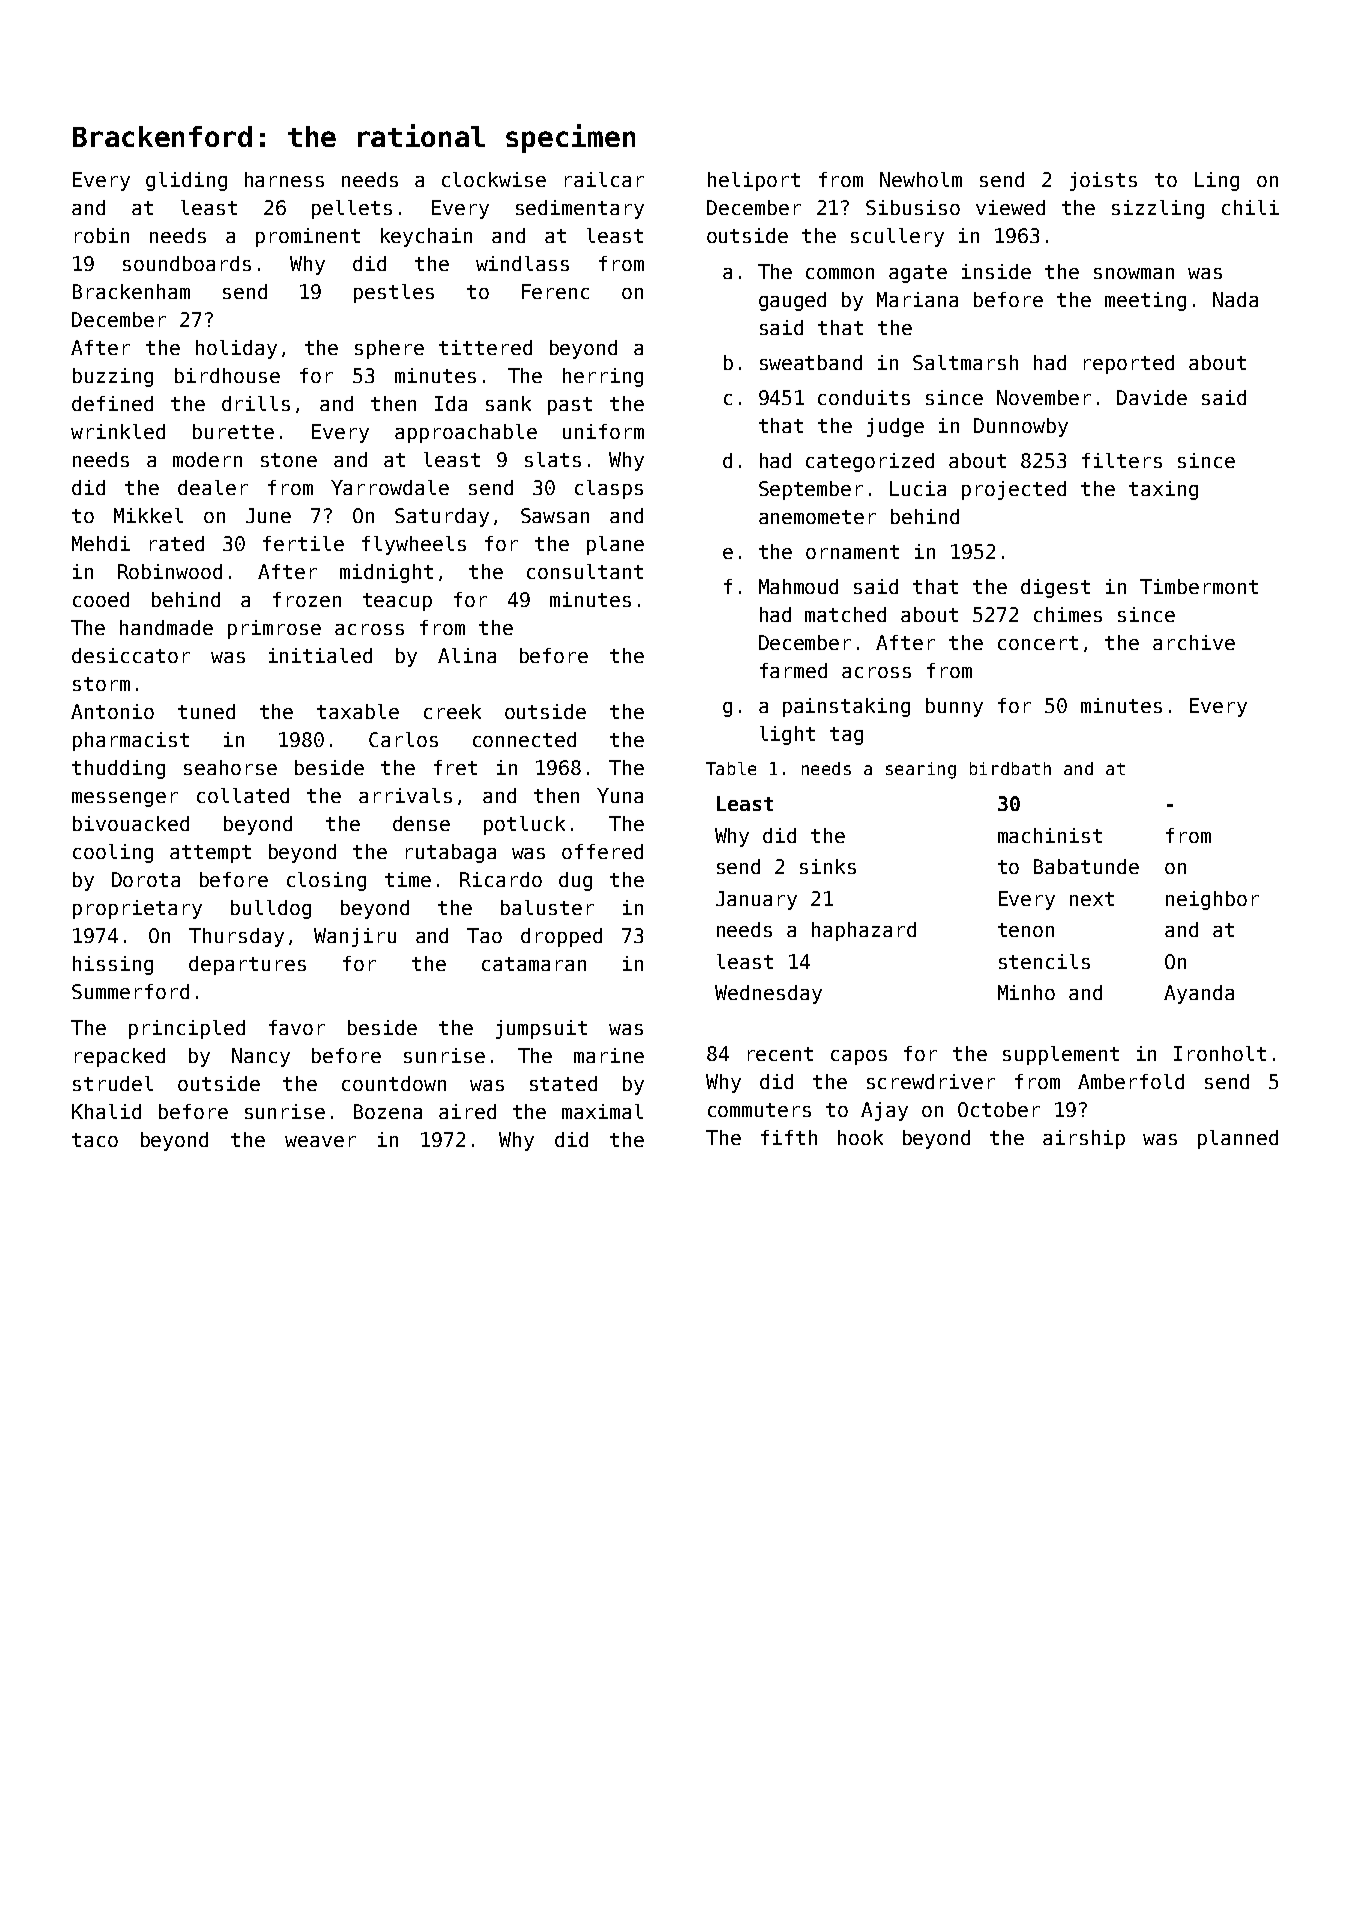 This screenshot has width=1351, height=1911. What do you see at coordinates (403, 739) in the screenshot?
I see `Carlos` at bounding box center [403, 739].
